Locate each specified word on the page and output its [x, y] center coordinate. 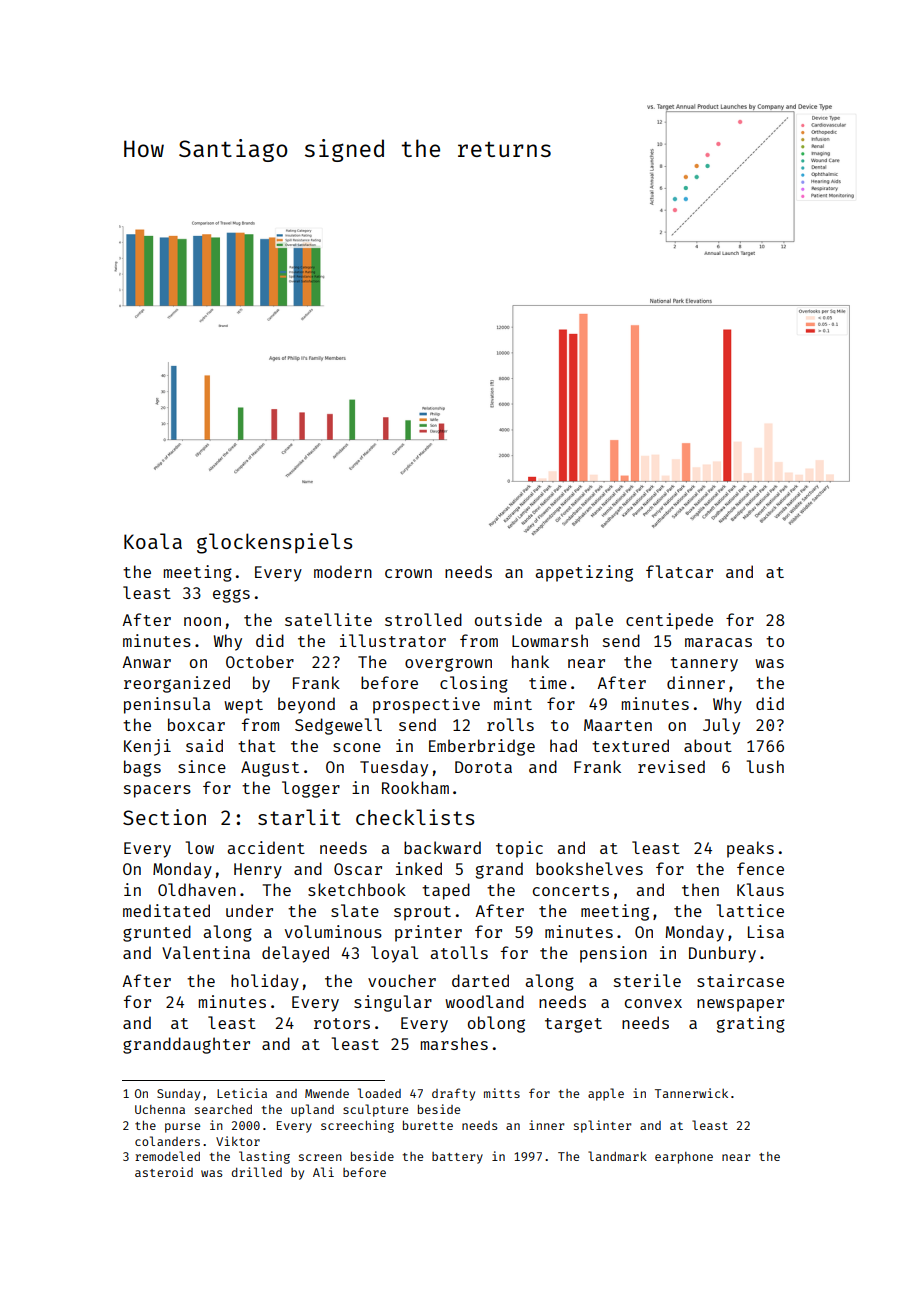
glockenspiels [274, 543]
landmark [617, 1156]
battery [457, 1158]
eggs [231, 596]
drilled [257, 1172]
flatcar [679, 571]
